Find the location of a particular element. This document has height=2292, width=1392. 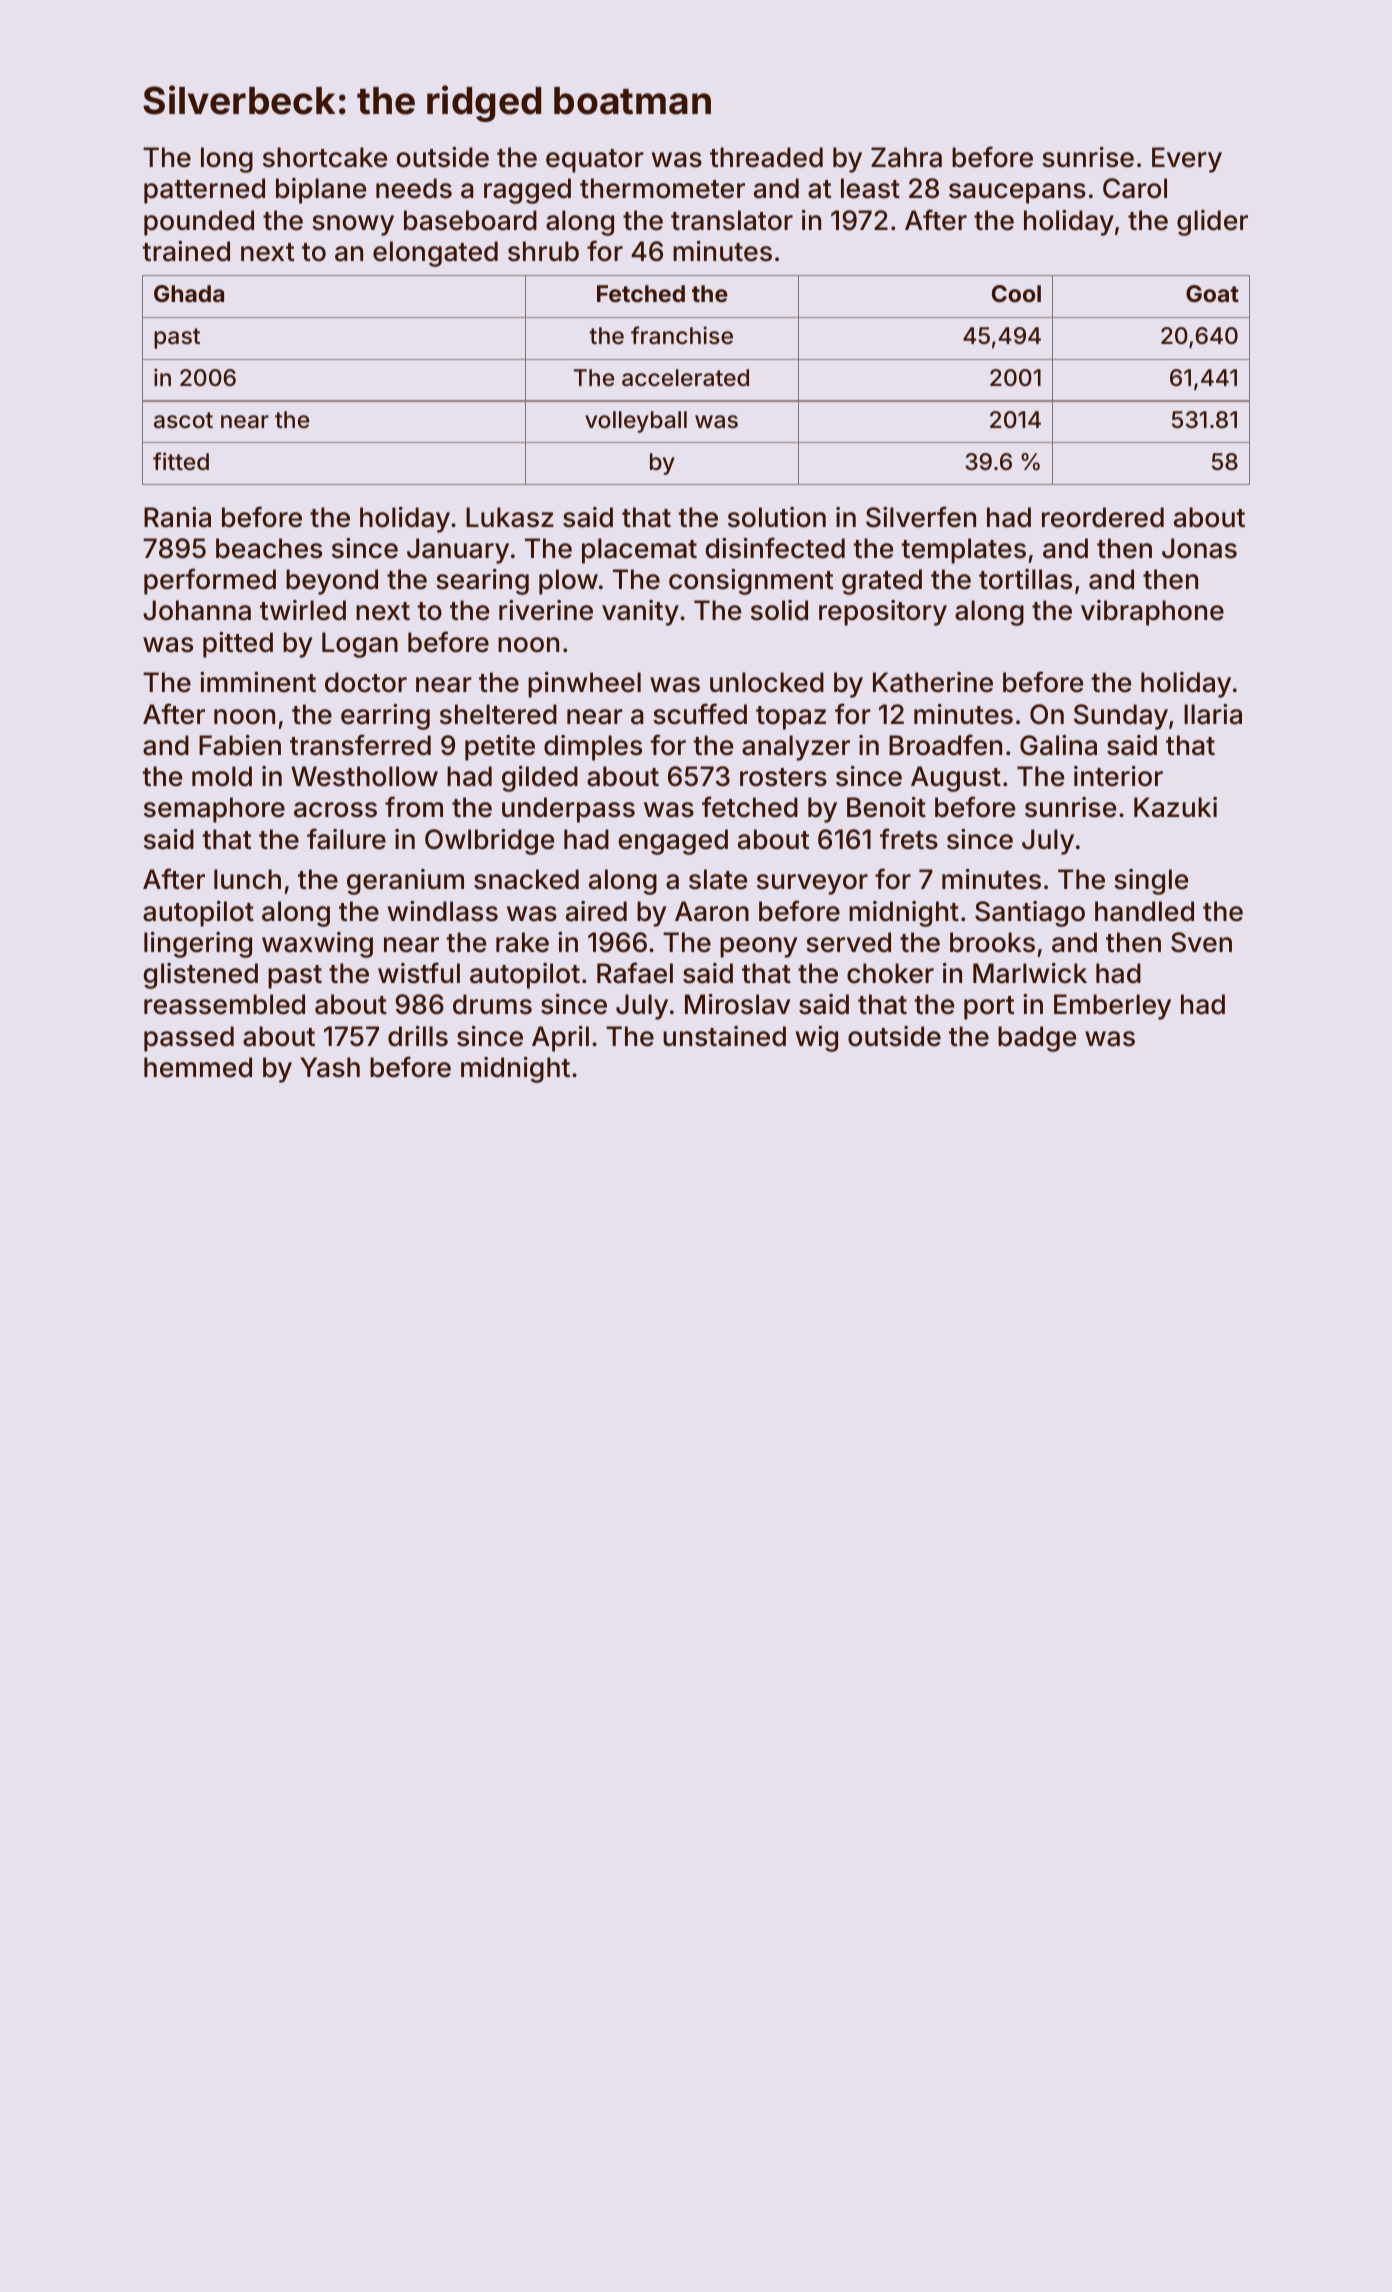

drums is located at coordinates (492, 1004).
